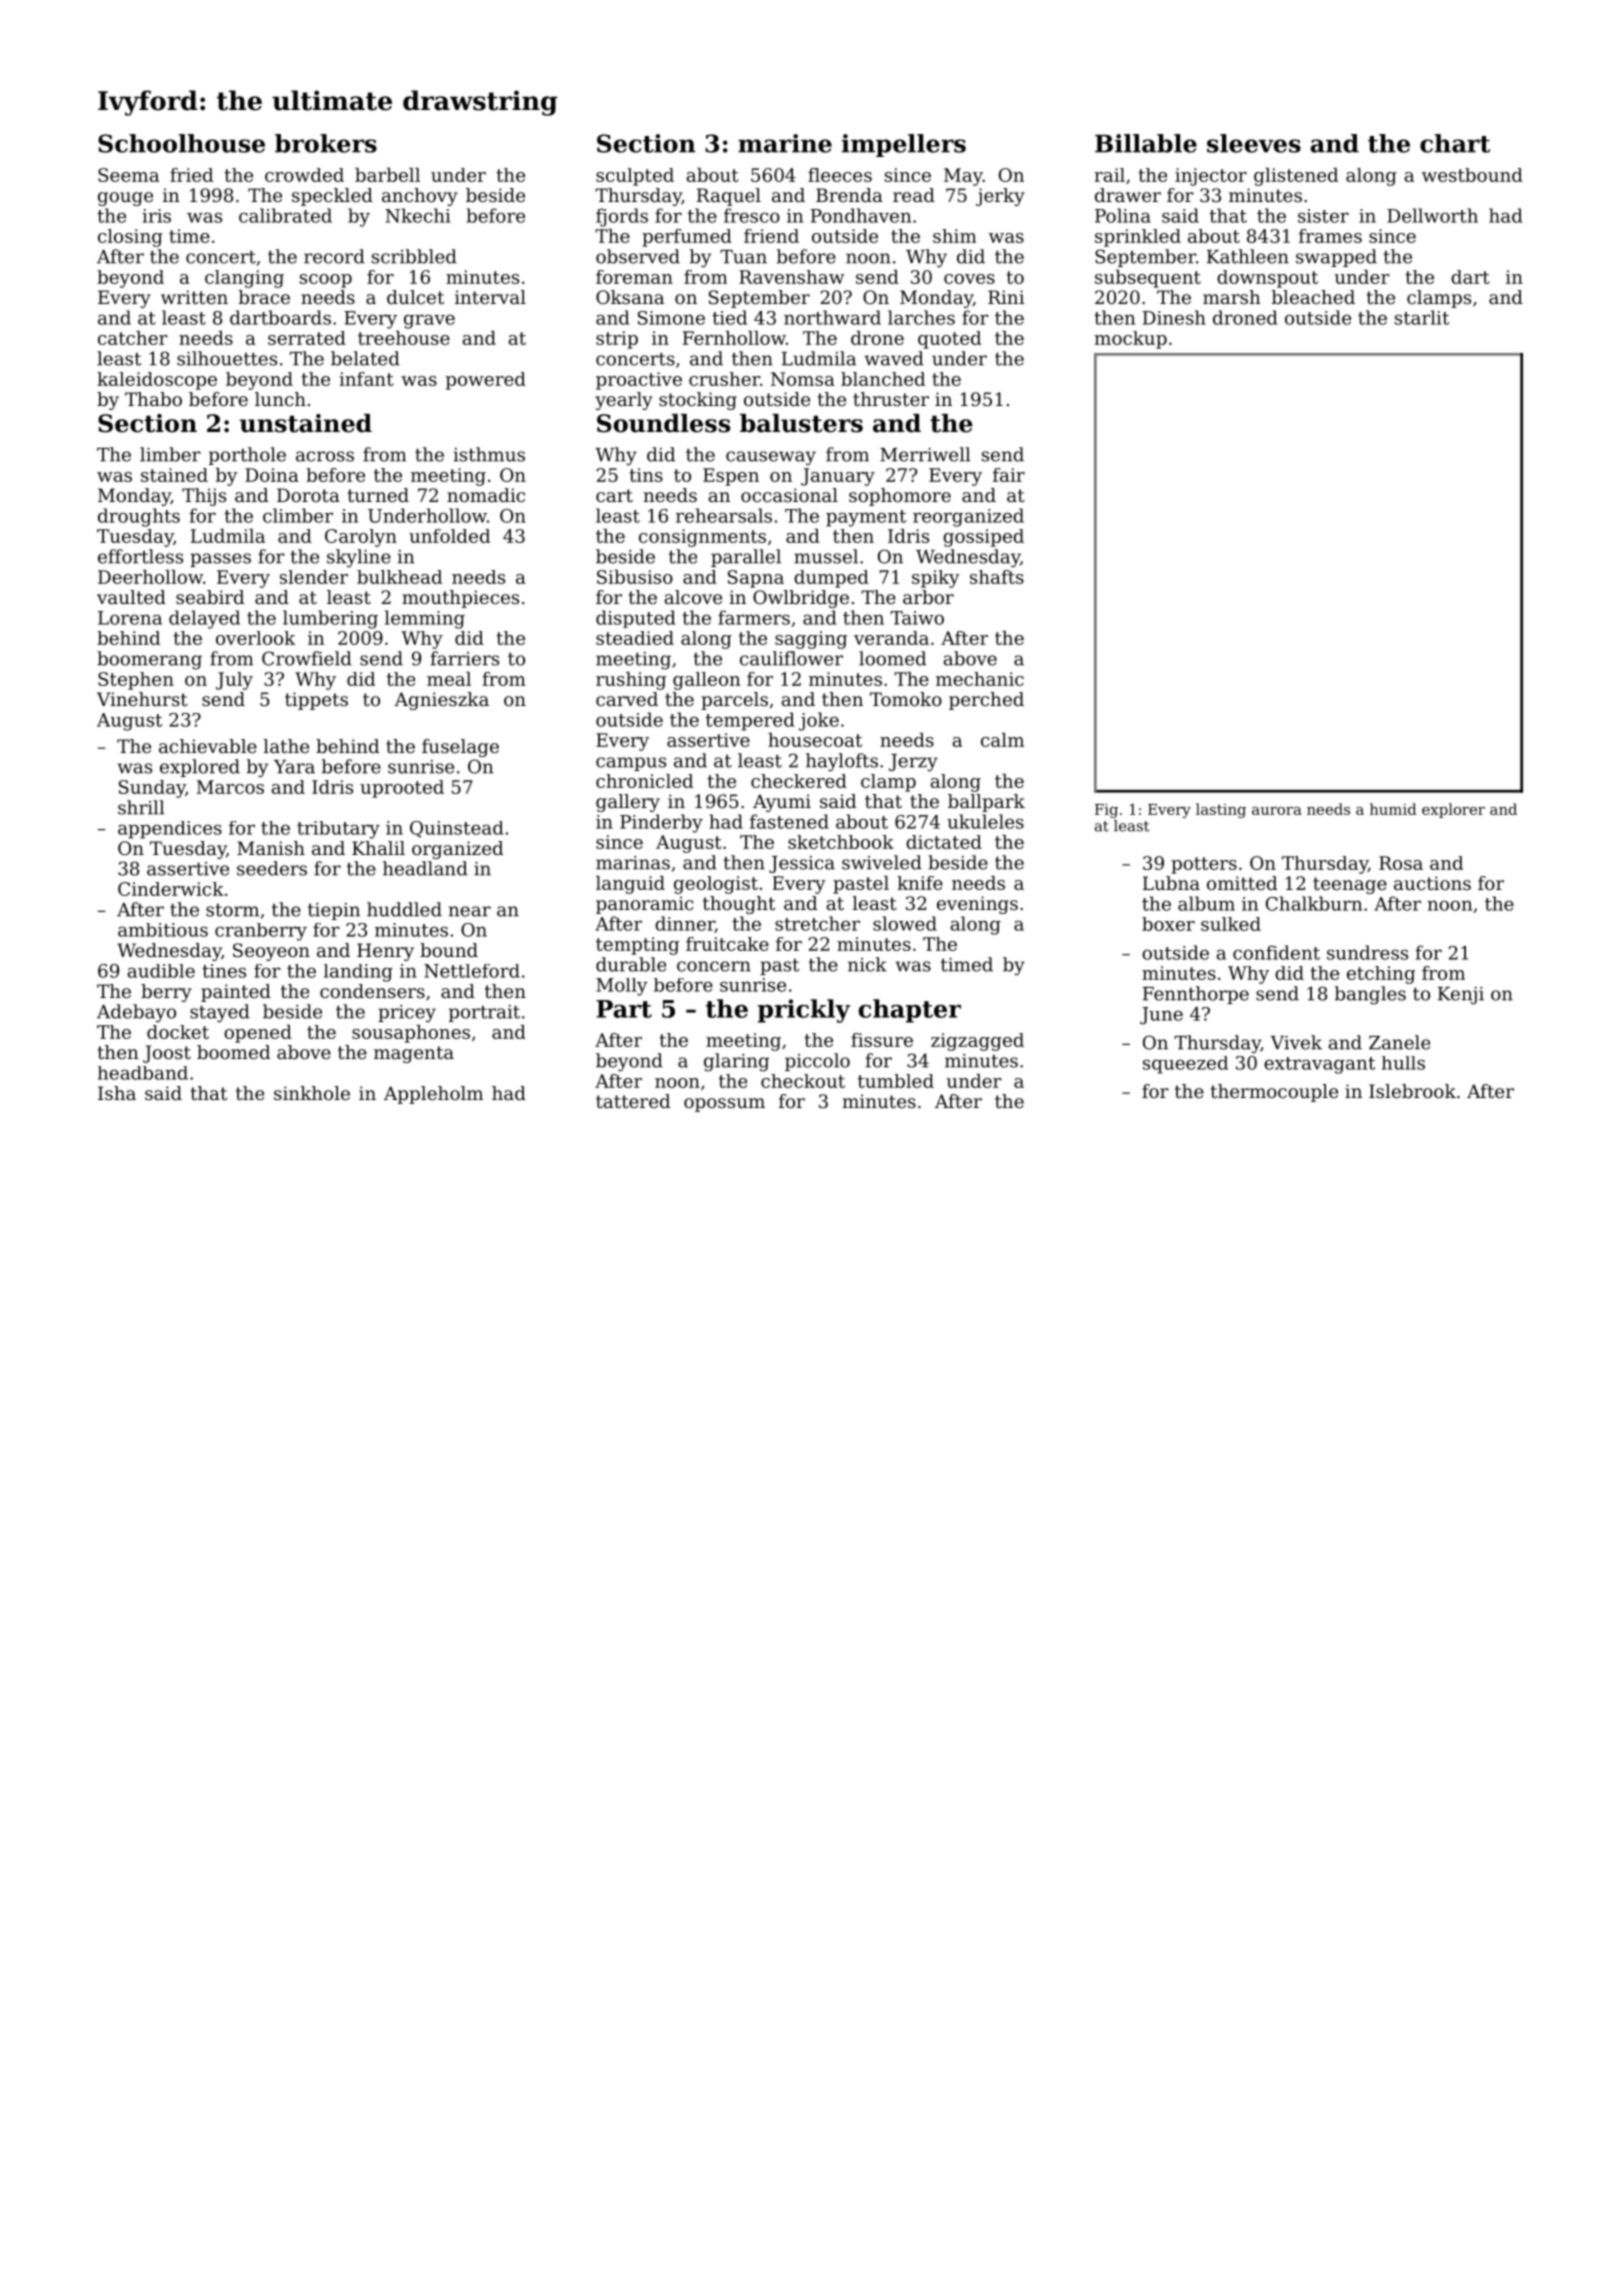  What do you see at coordinates (460, 748) in the image?
I see `fuselage` at bounding box center [460, 748].
